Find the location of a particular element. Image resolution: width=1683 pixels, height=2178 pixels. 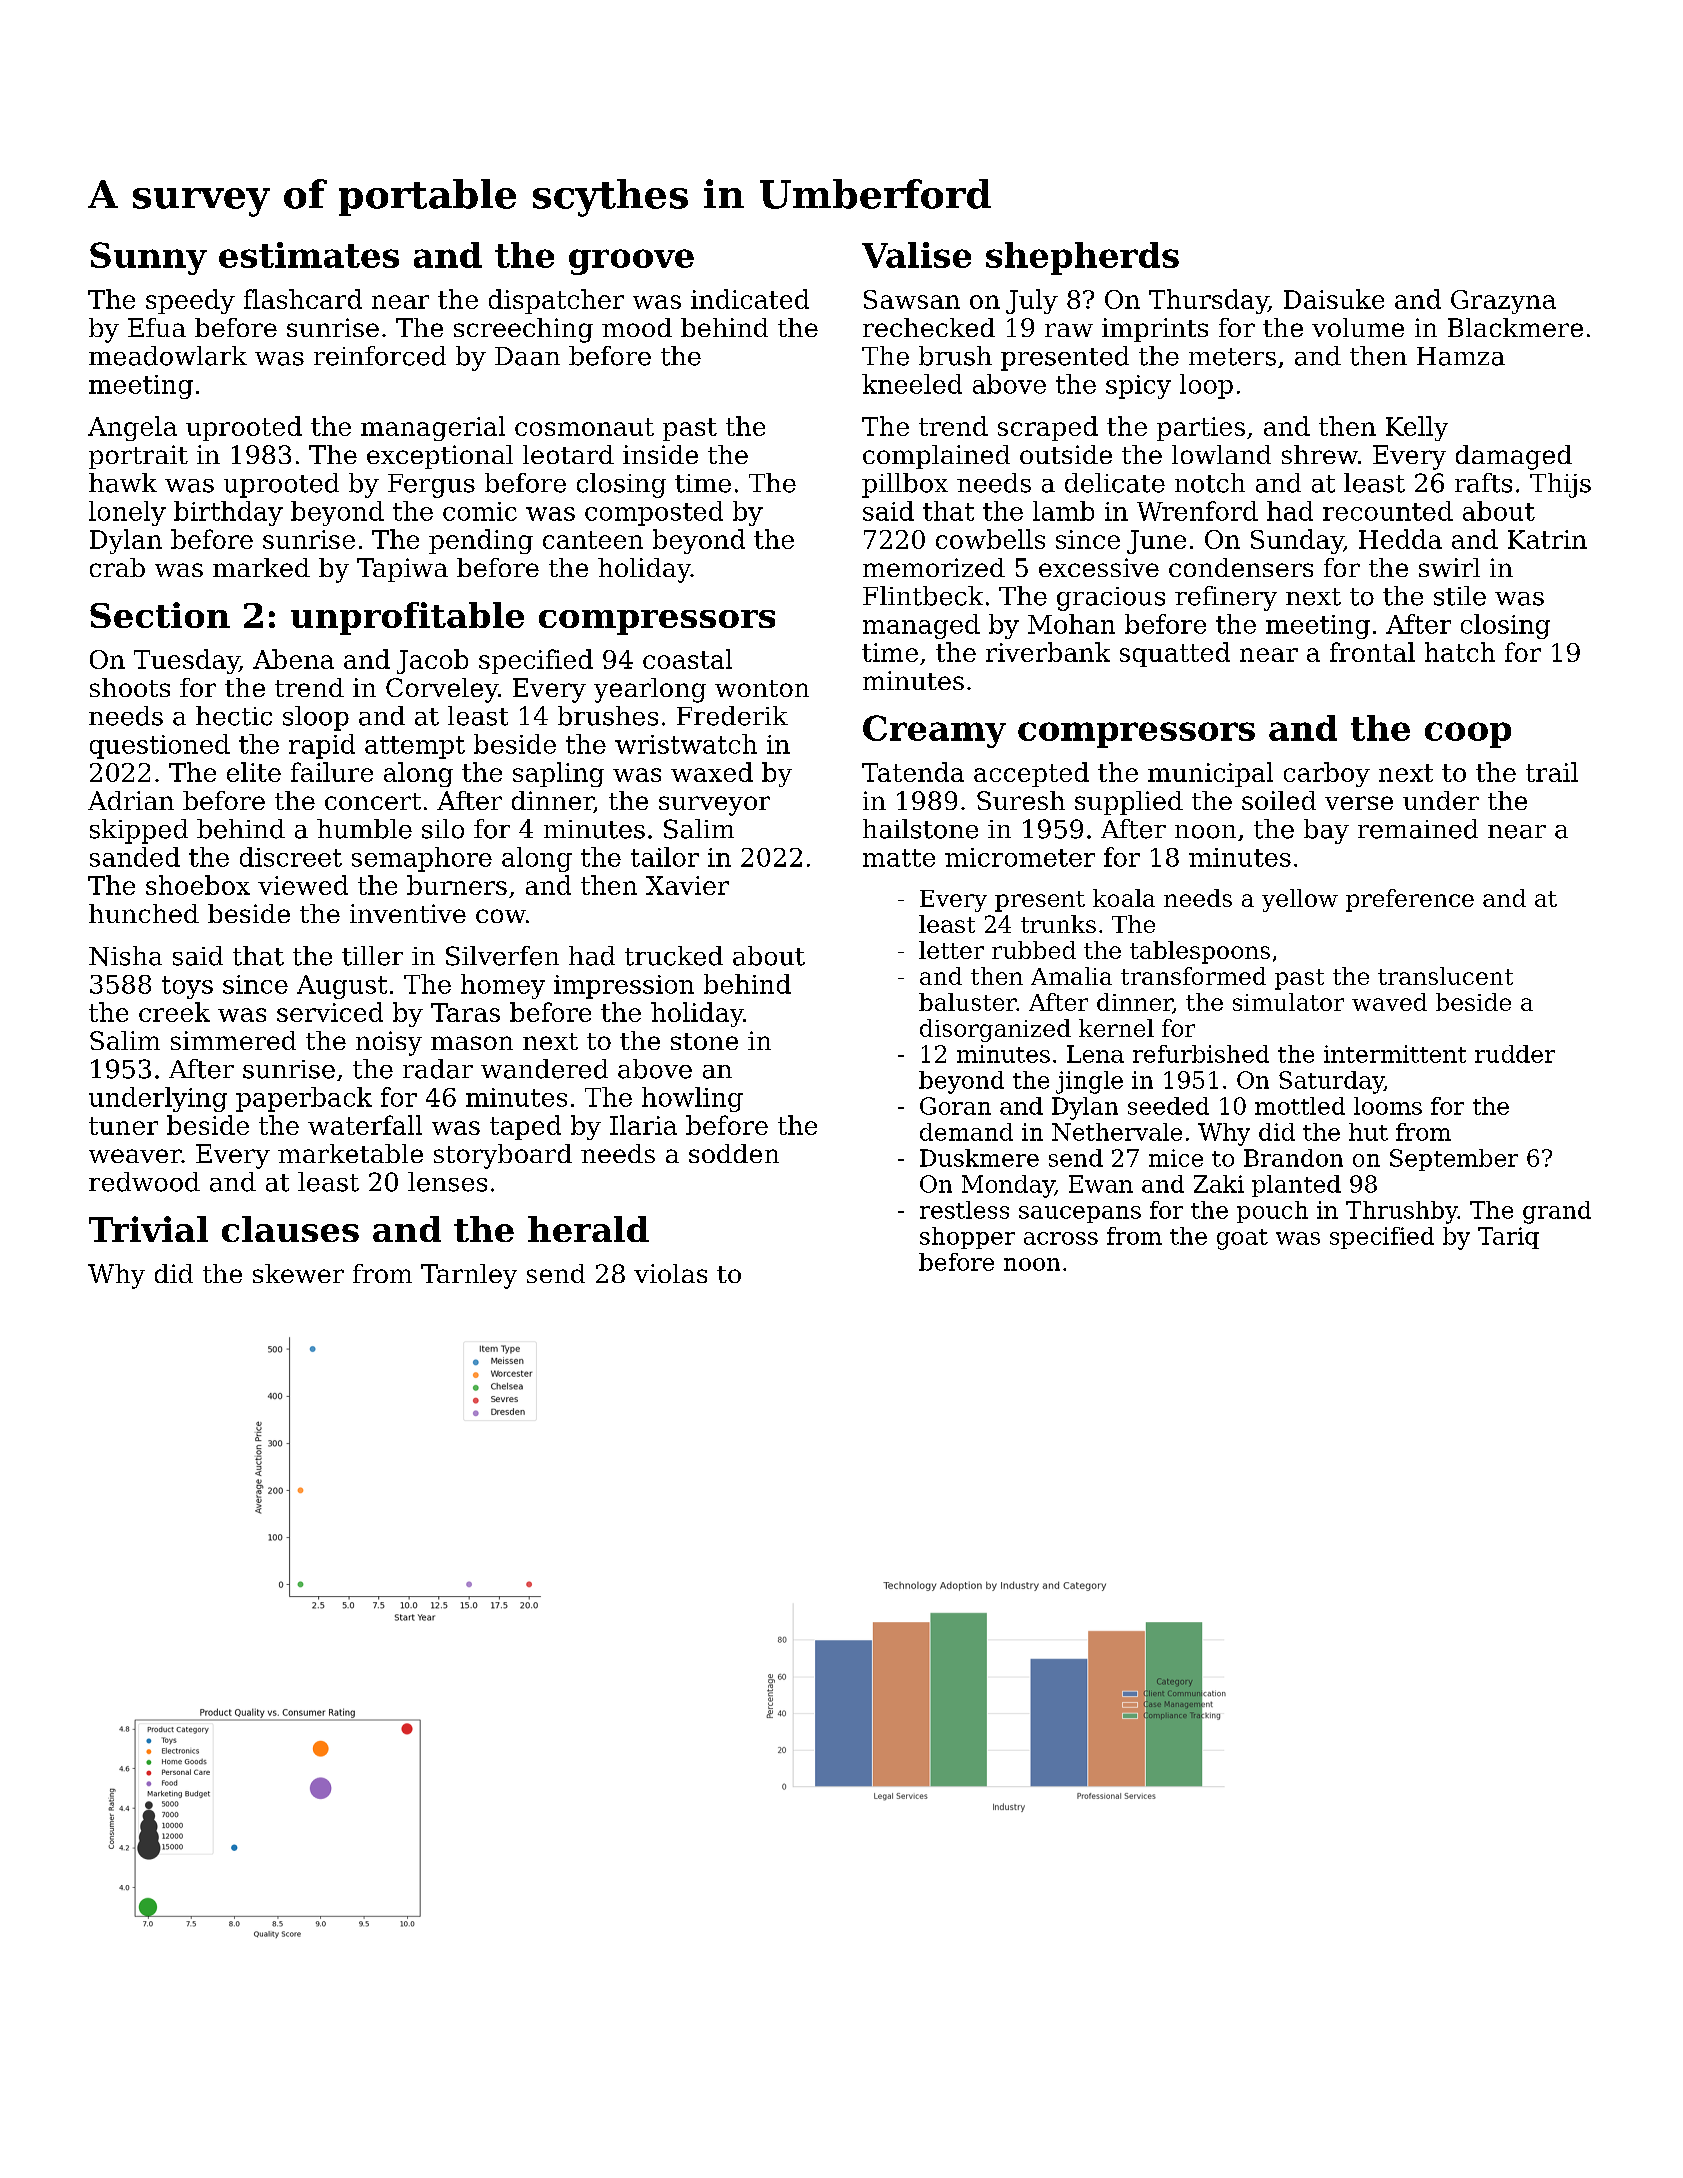

transformed is located at coordinates (1193, 976).
